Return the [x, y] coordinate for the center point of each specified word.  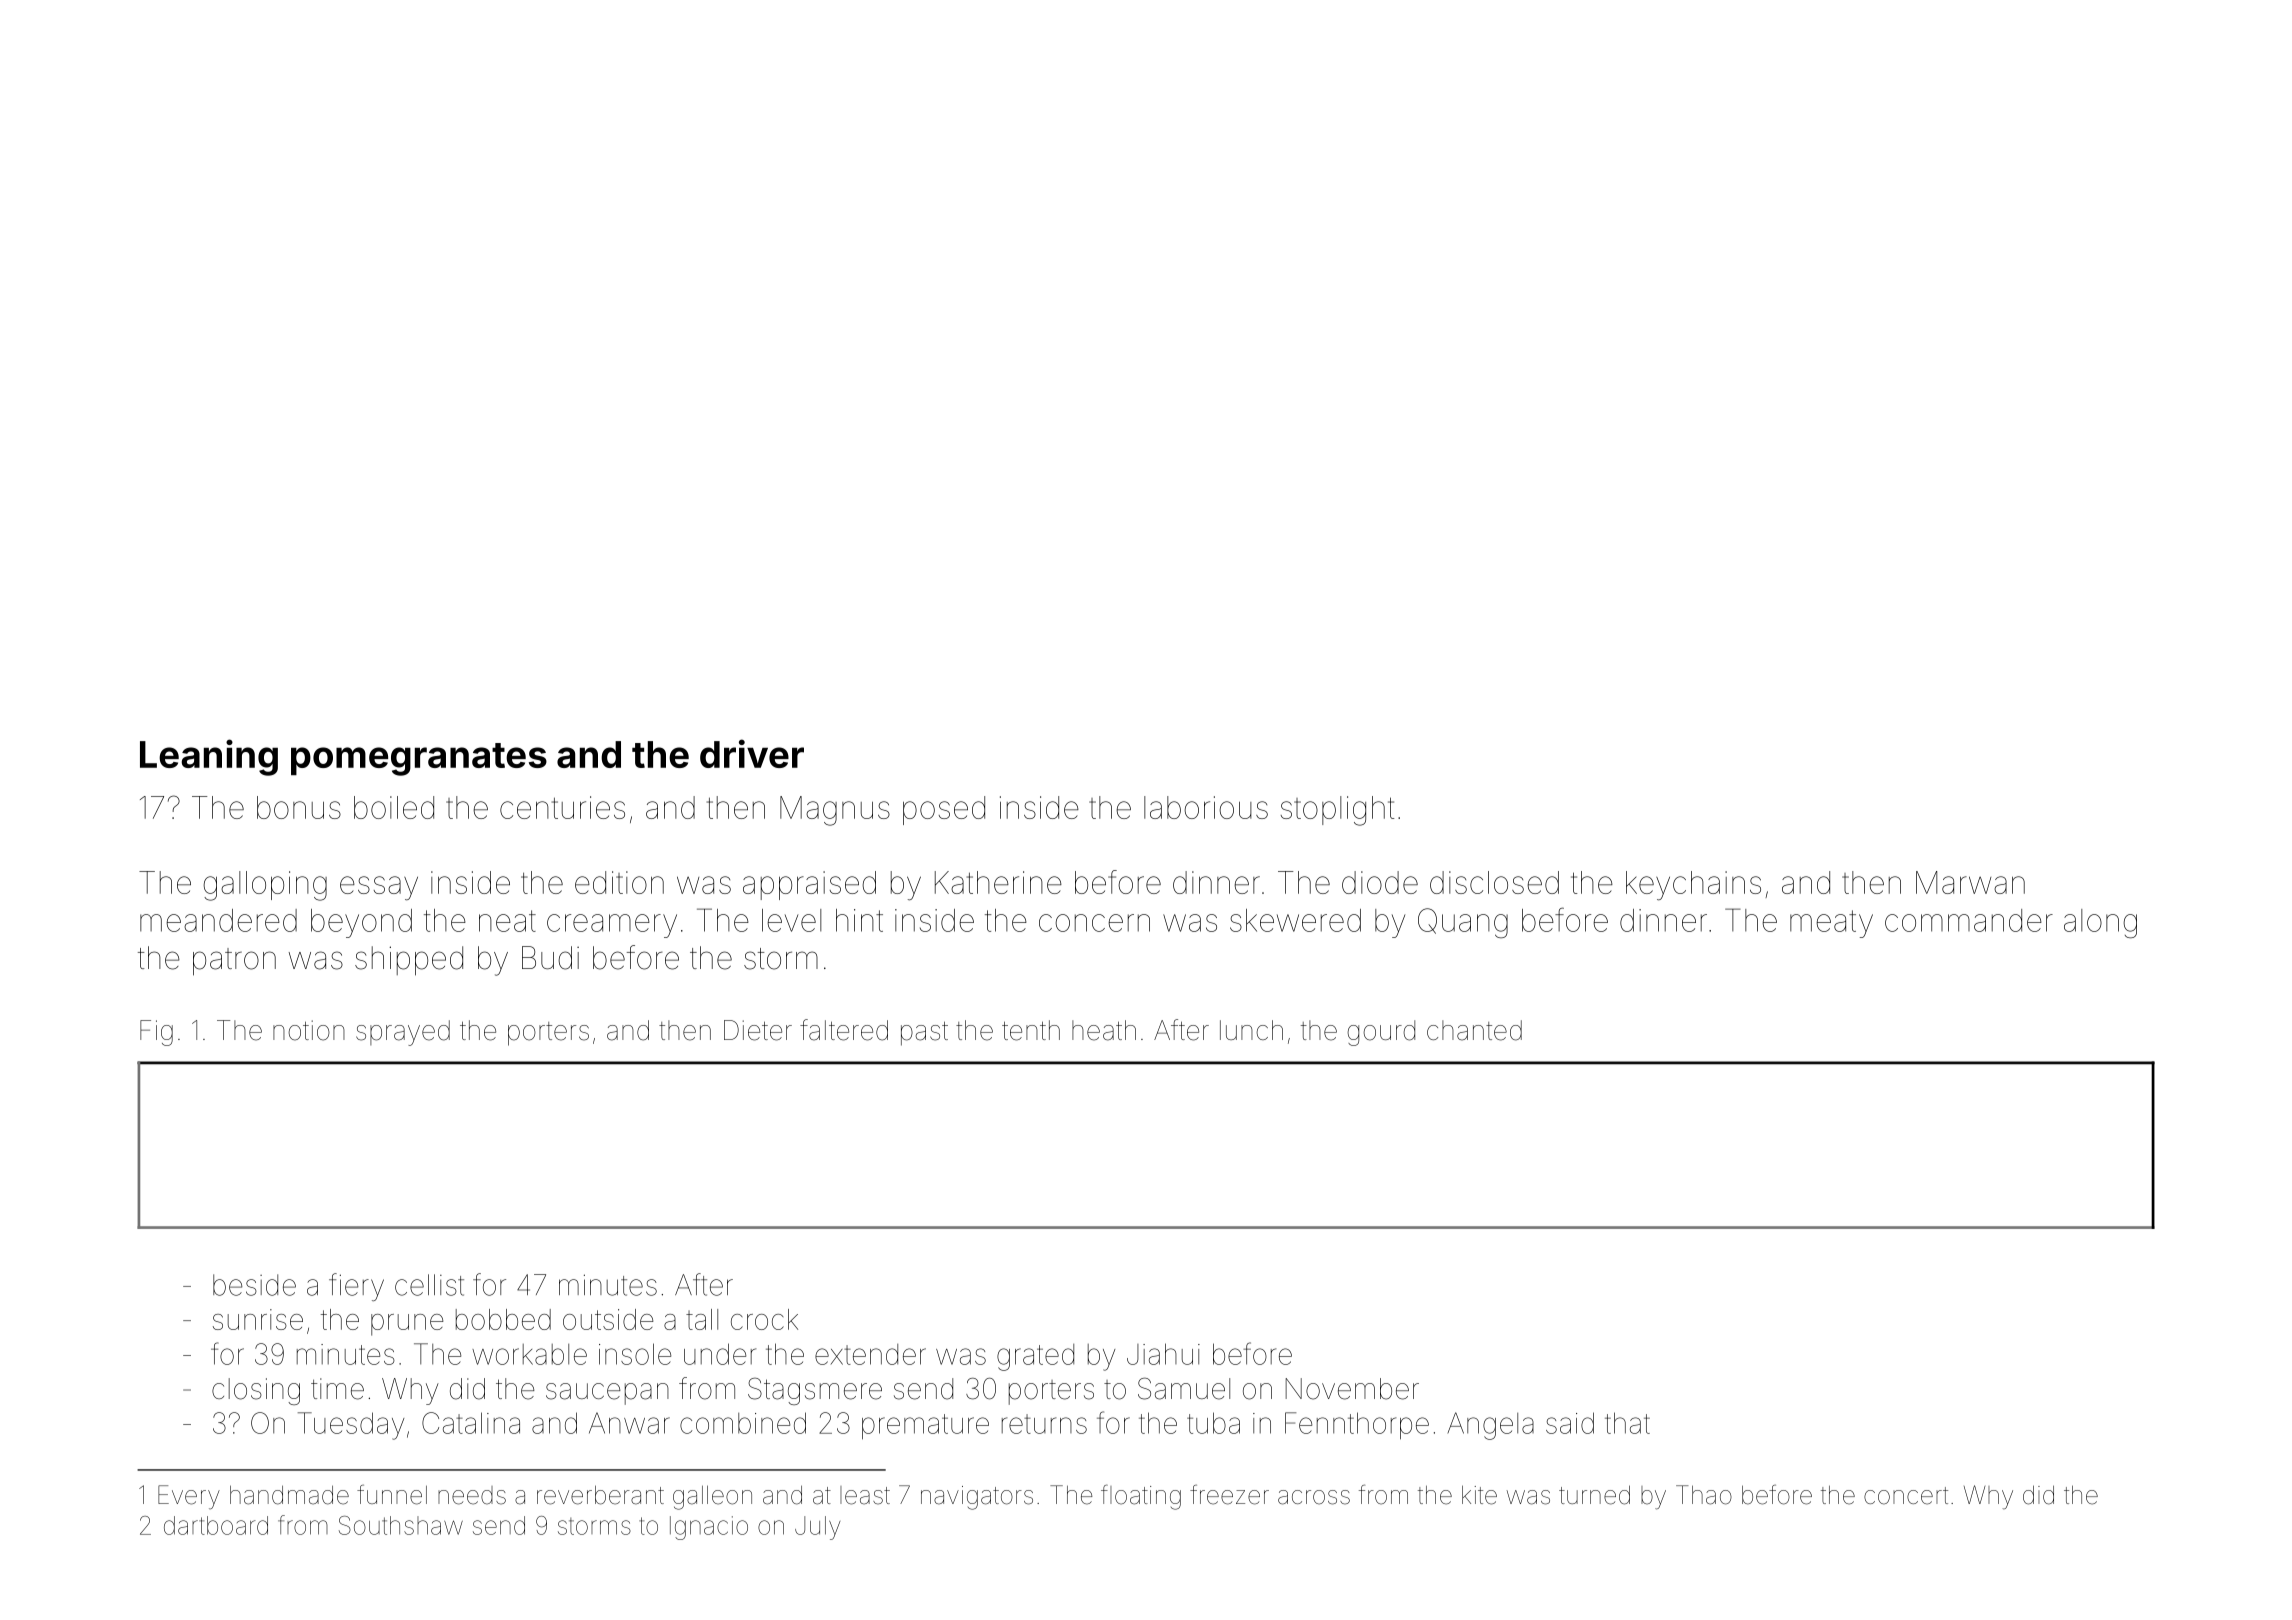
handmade [289, 1495]
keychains [1693, 885]
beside [254, 1285]
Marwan [1970, 882]
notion [309, 1030]
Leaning [209, 757]
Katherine [998, 882]
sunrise [258, 1319]
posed [944, 810]
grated [1035, 1357]
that [1627, 1423]
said [1570, 1423]
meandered [218, 920]
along [2100, 923]
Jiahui [1163, 1354]
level [791, 920]
